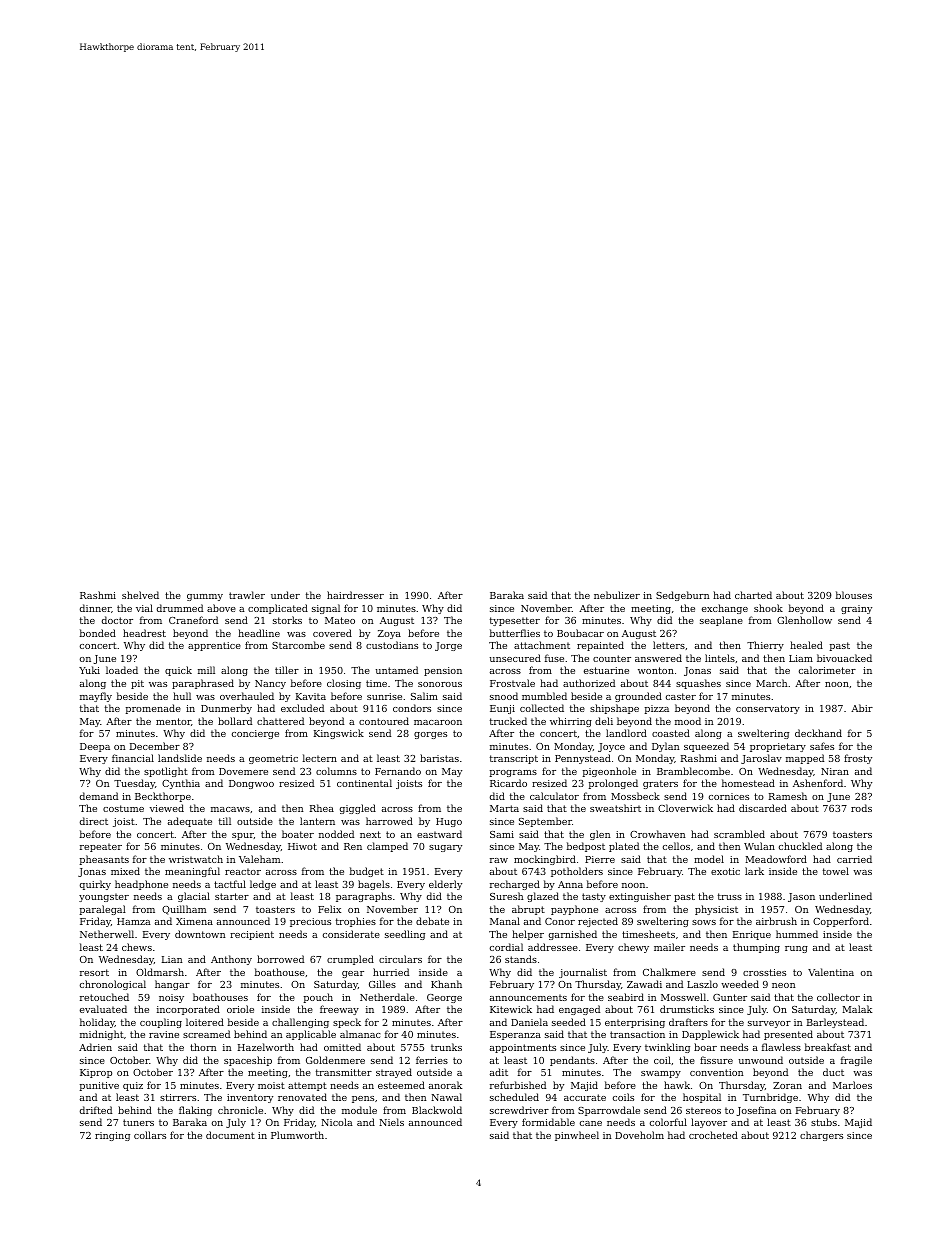  Describe the element at coordinates (297, 1135) in the document. I see `Plumworth` at that location.
